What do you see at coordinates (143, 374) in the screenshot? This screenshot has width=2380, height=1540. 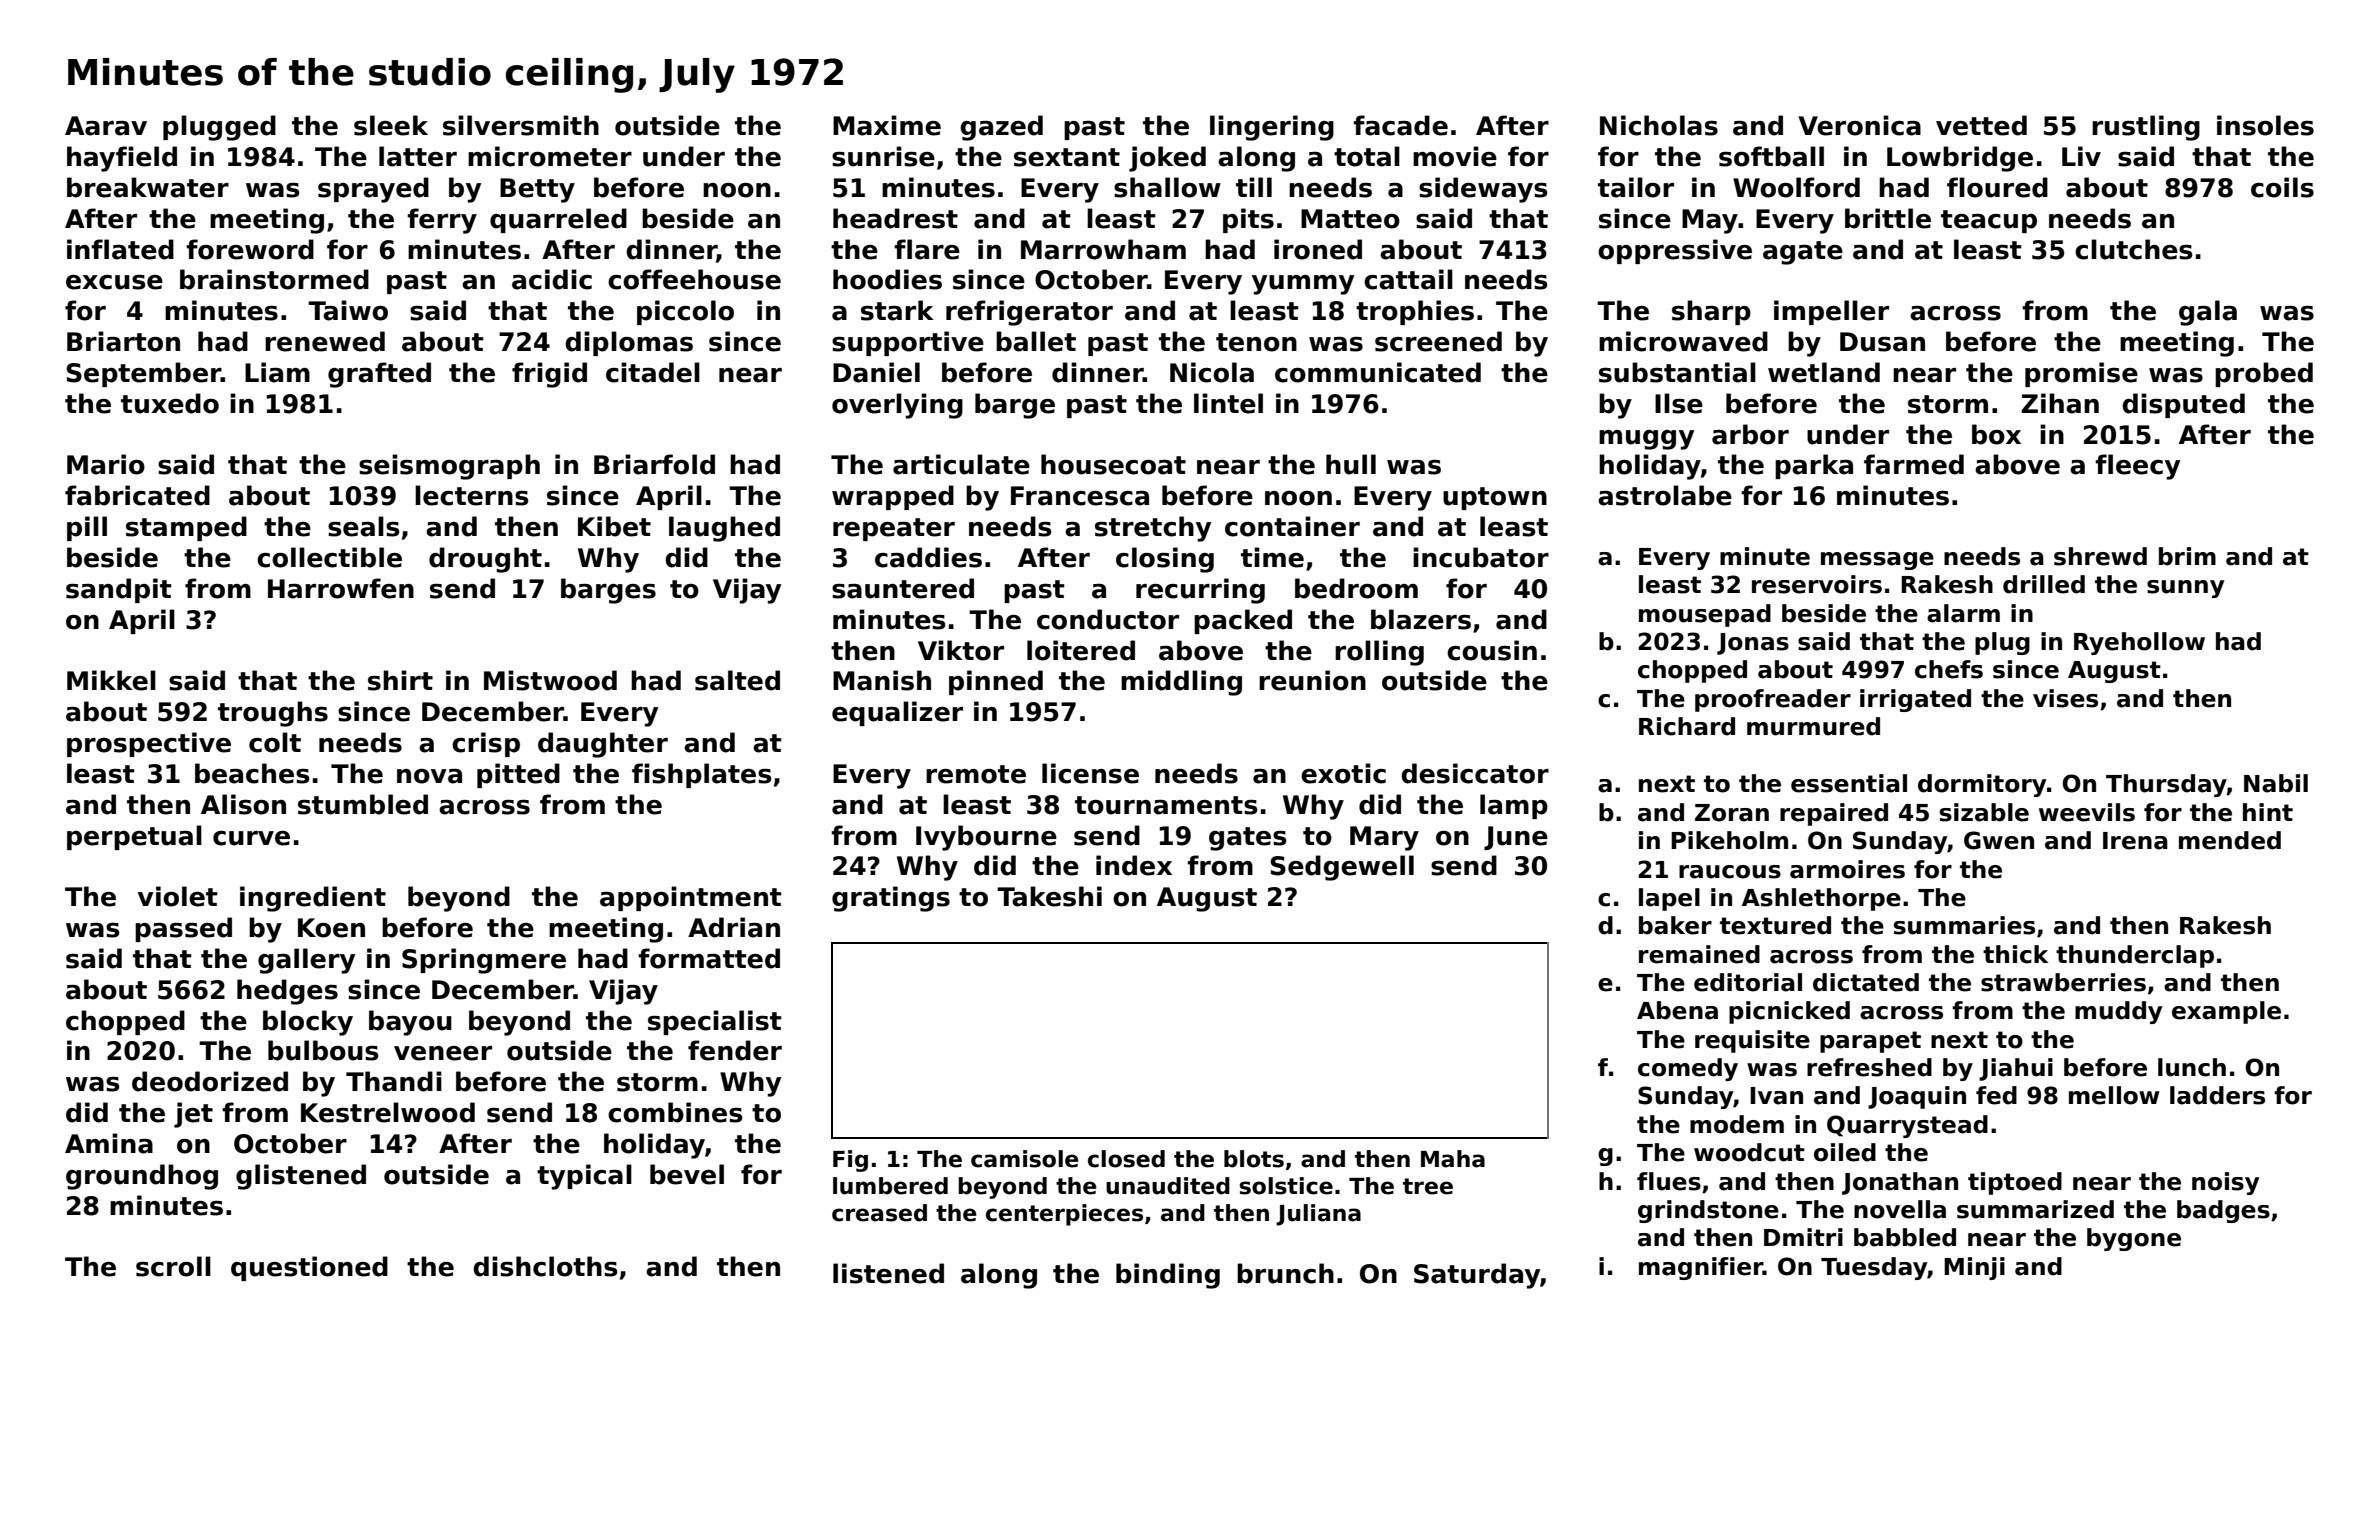 I see `September` at bounding box center [143, 374].
